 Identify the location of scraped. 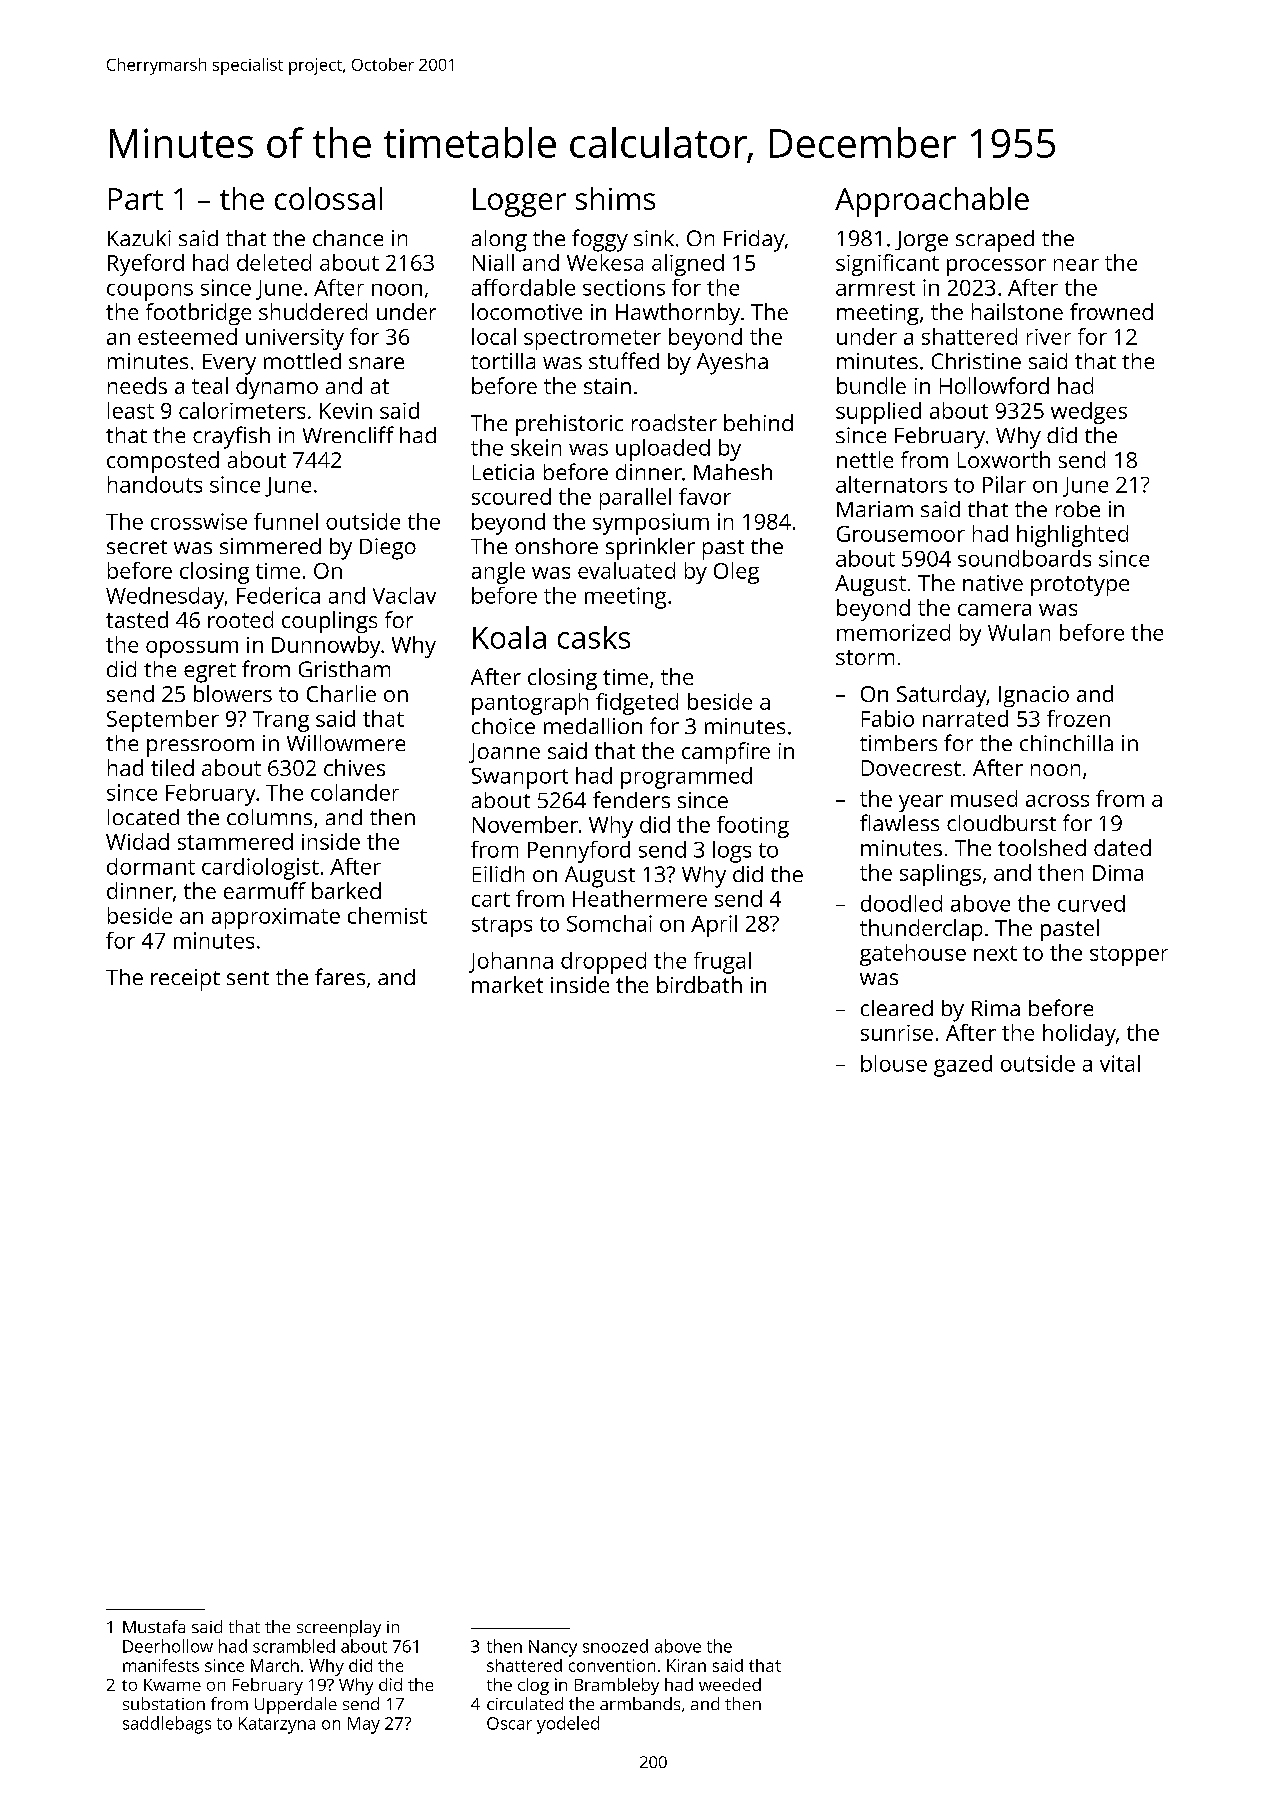
(995, 241).
